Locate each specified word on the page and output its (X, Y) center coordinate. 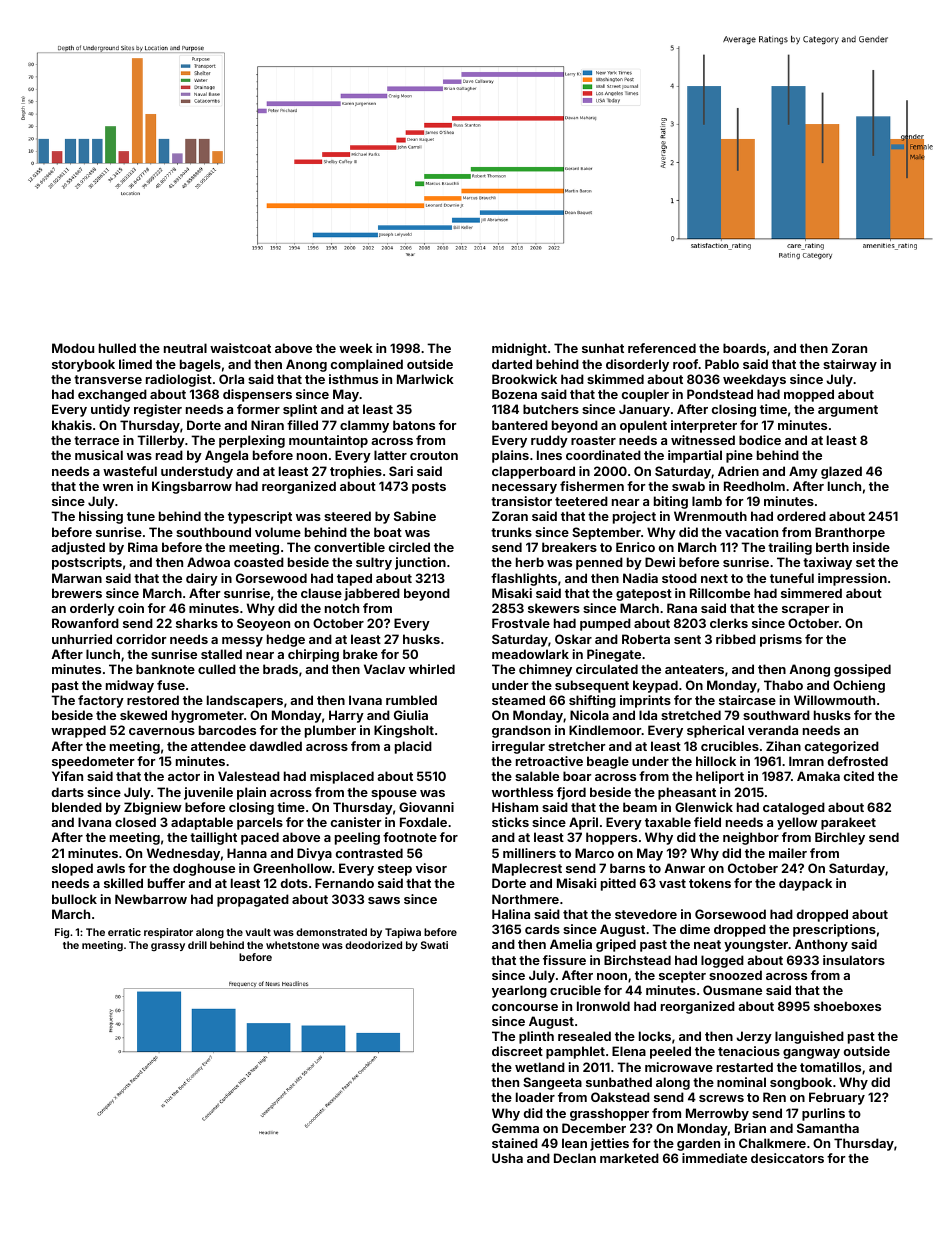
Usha (507, 1158)
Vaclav (384, 669)
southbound (213, 532)
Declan (575, 1158)
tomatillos (830, 1067)
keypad (655, 686)
